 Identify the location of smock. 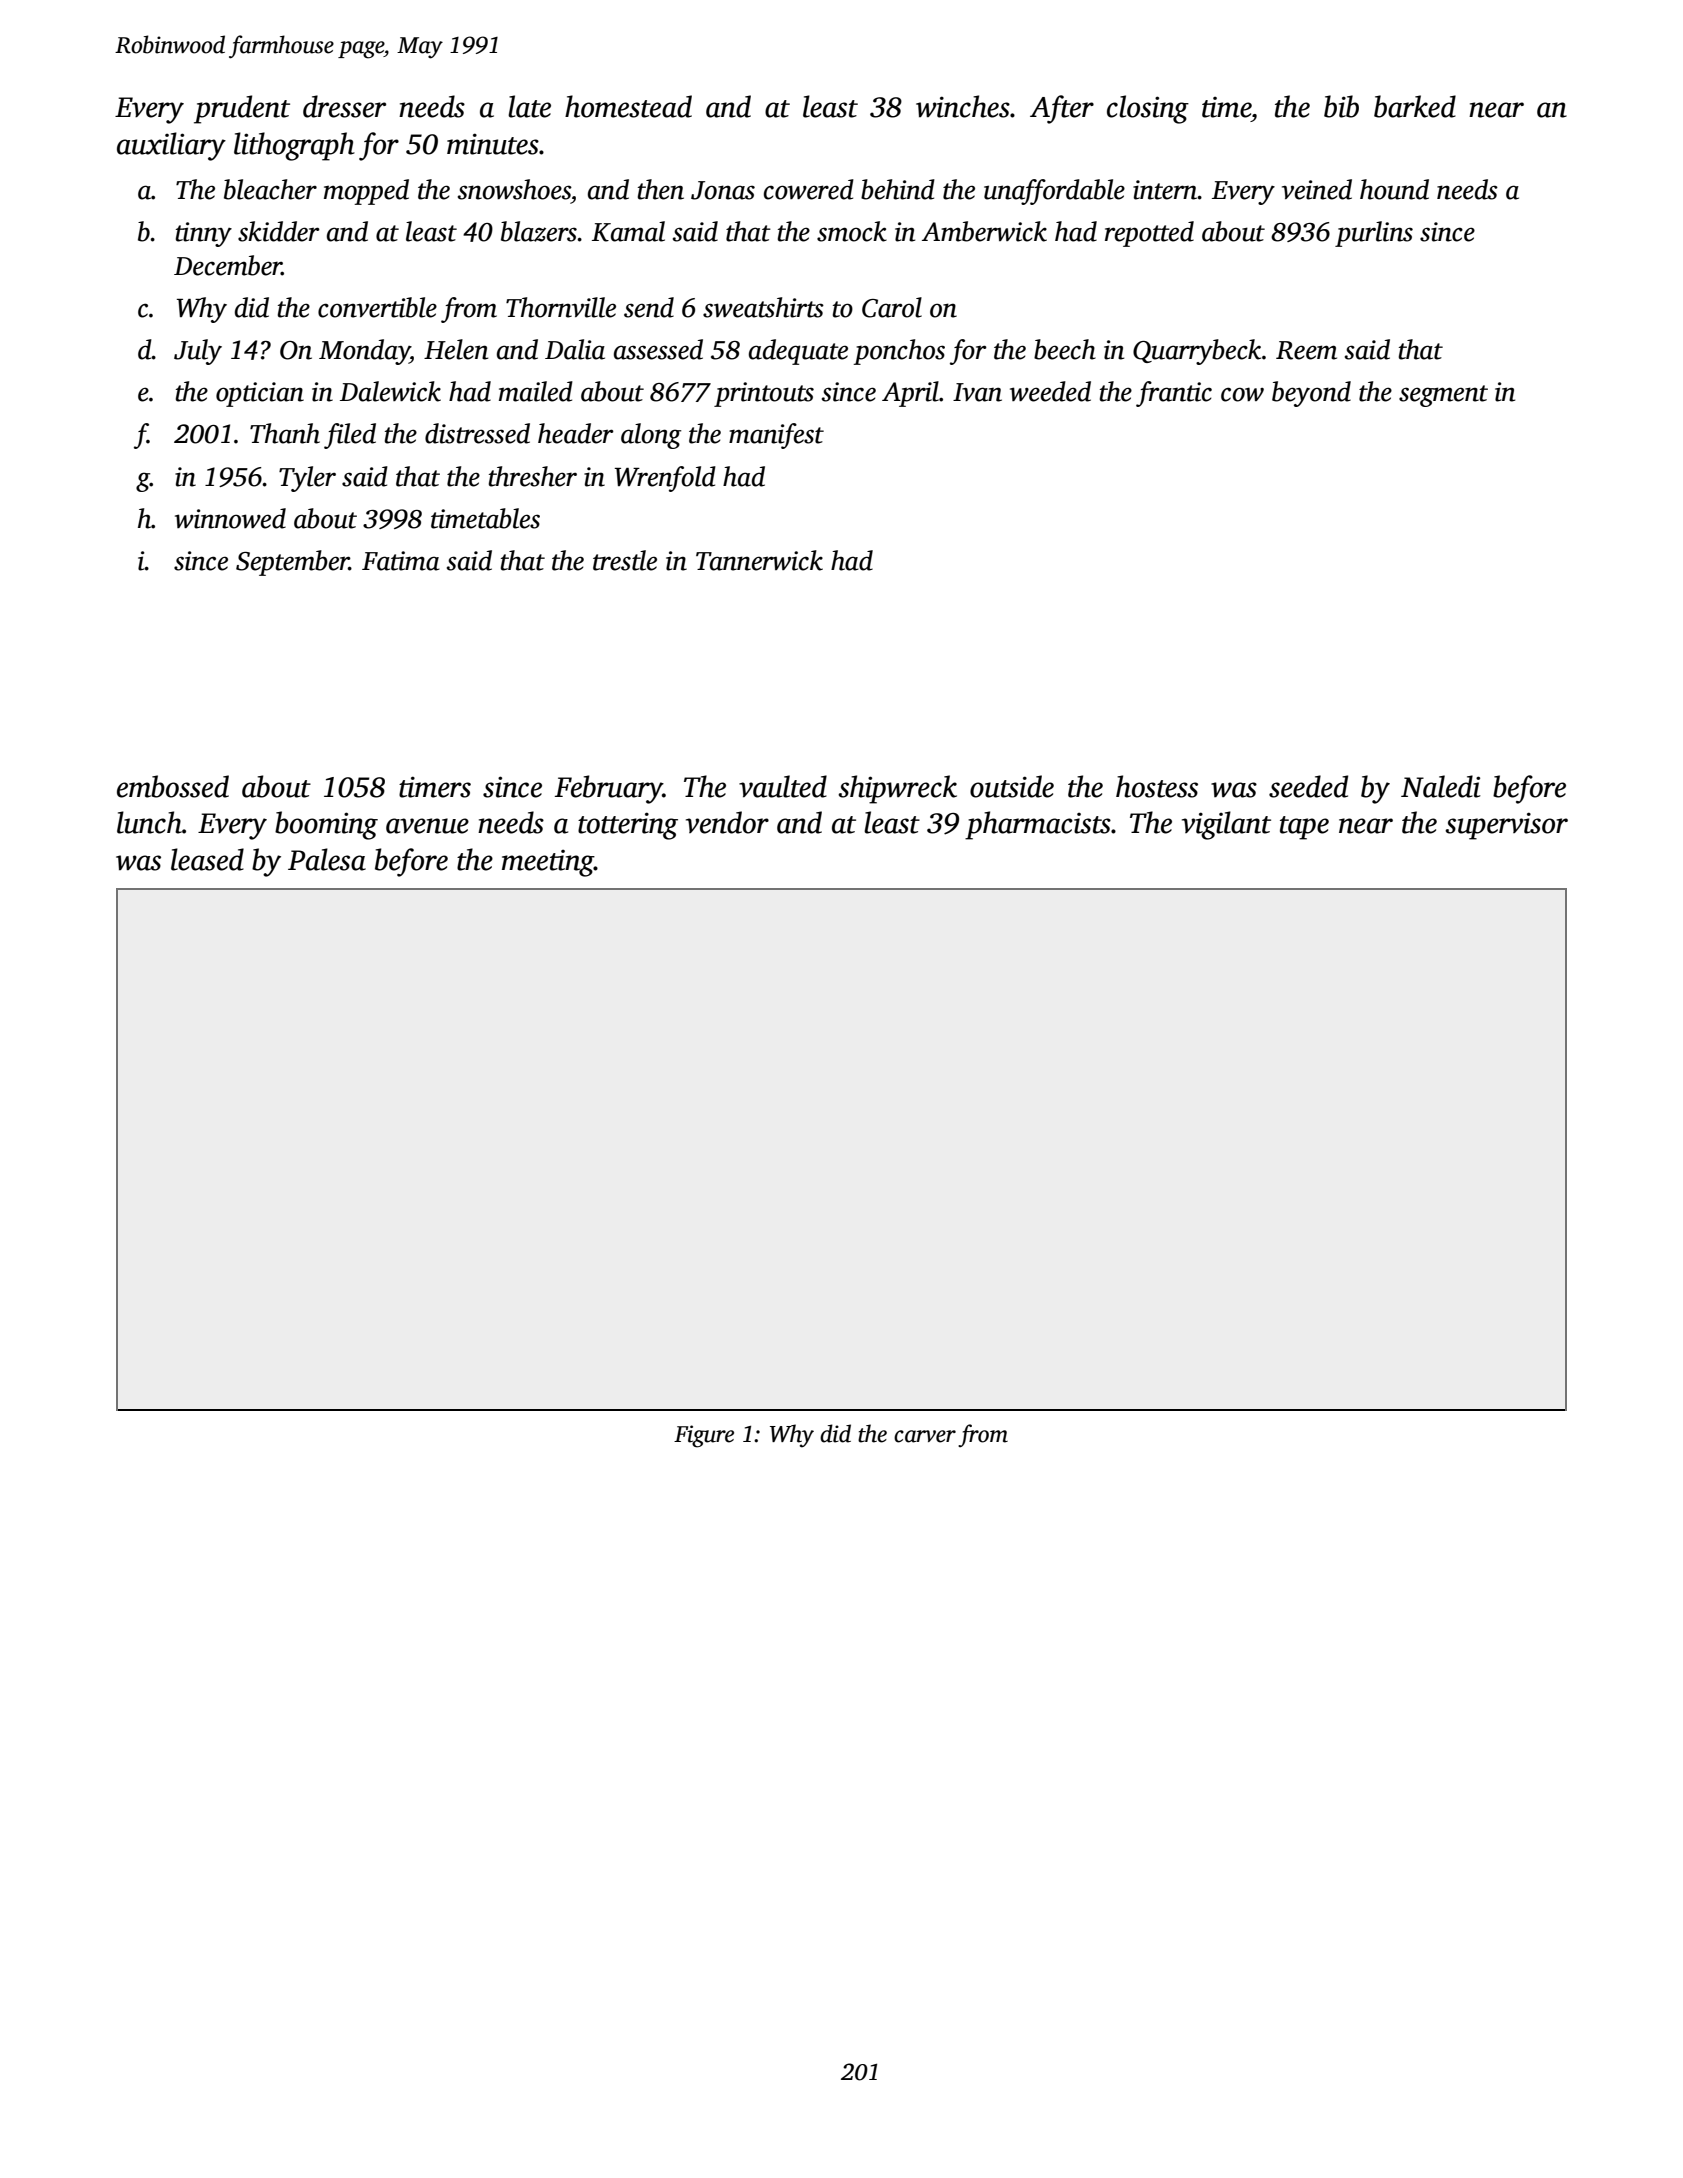
(852, 231).
